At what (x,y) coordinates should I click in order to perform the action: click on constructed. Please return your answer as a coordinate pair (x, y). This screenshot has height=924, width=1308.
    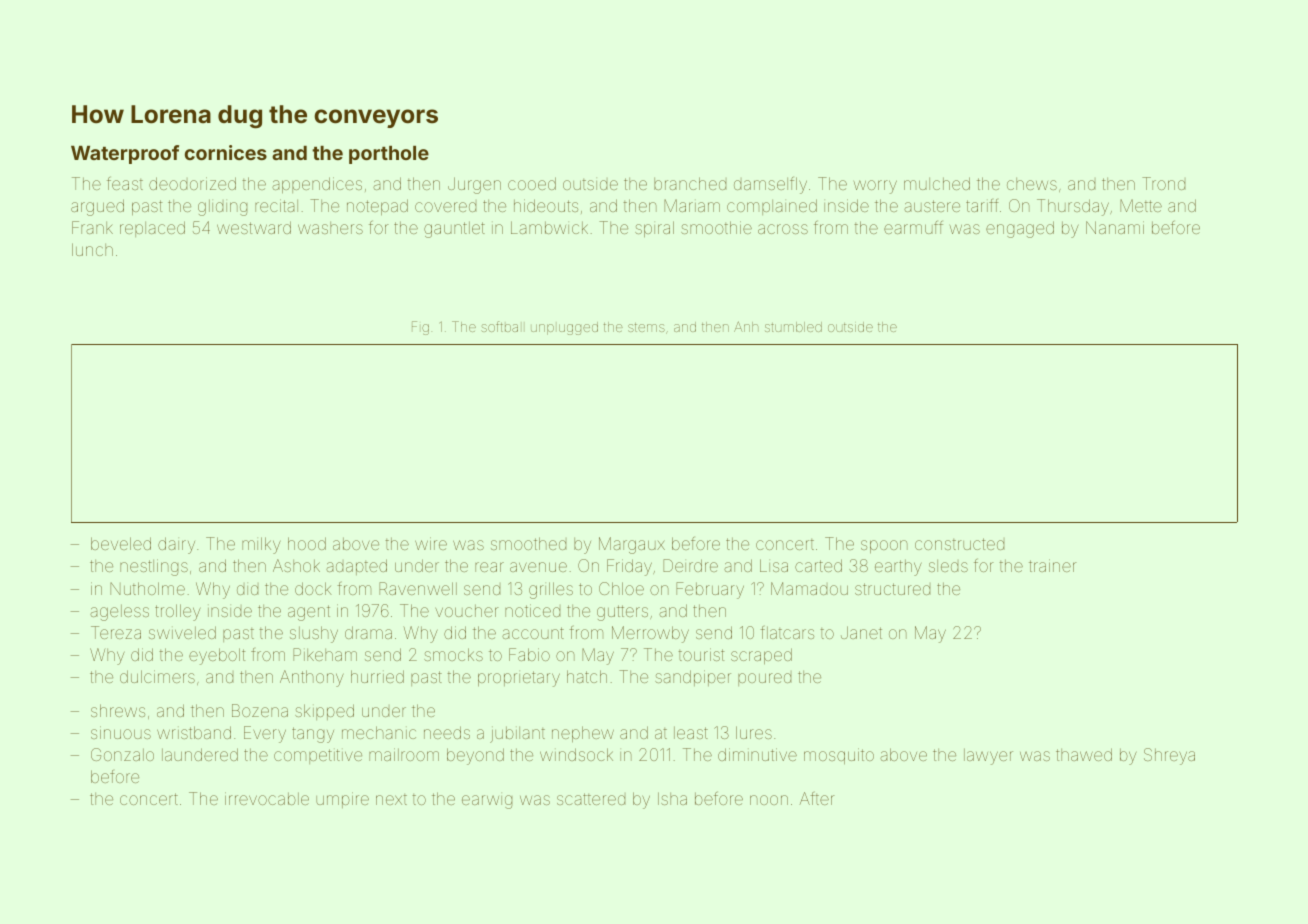
    Looking at the image, I should click on (959, 544).
